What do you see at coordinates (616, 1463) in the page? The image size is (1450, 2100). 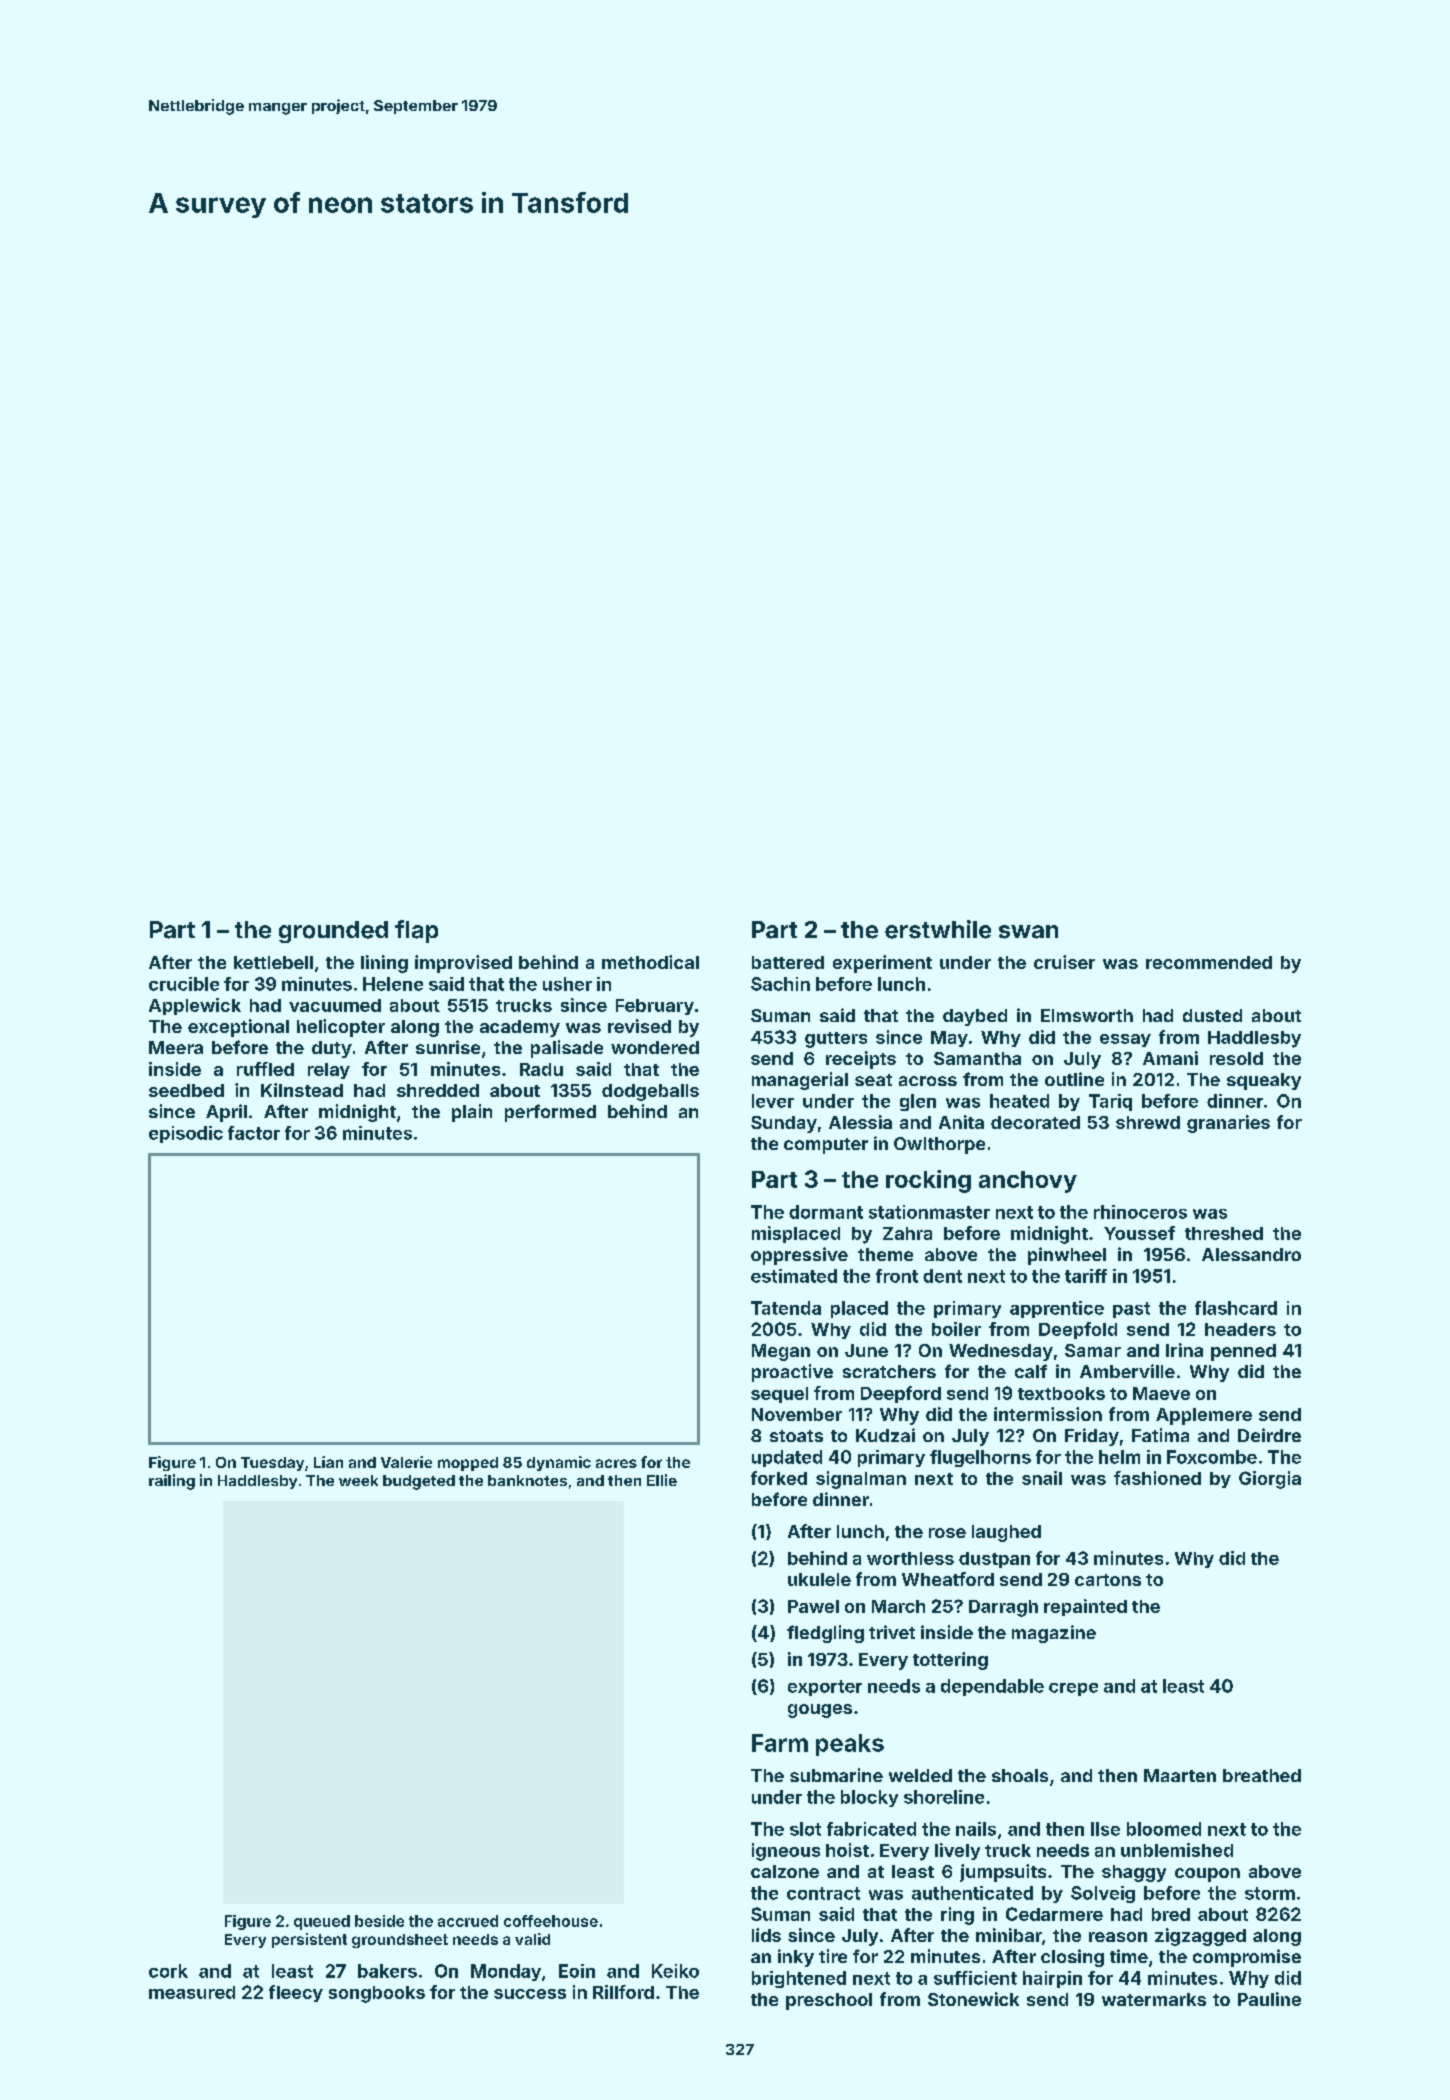 I see `acres` at bounding box center [616, 1463].
